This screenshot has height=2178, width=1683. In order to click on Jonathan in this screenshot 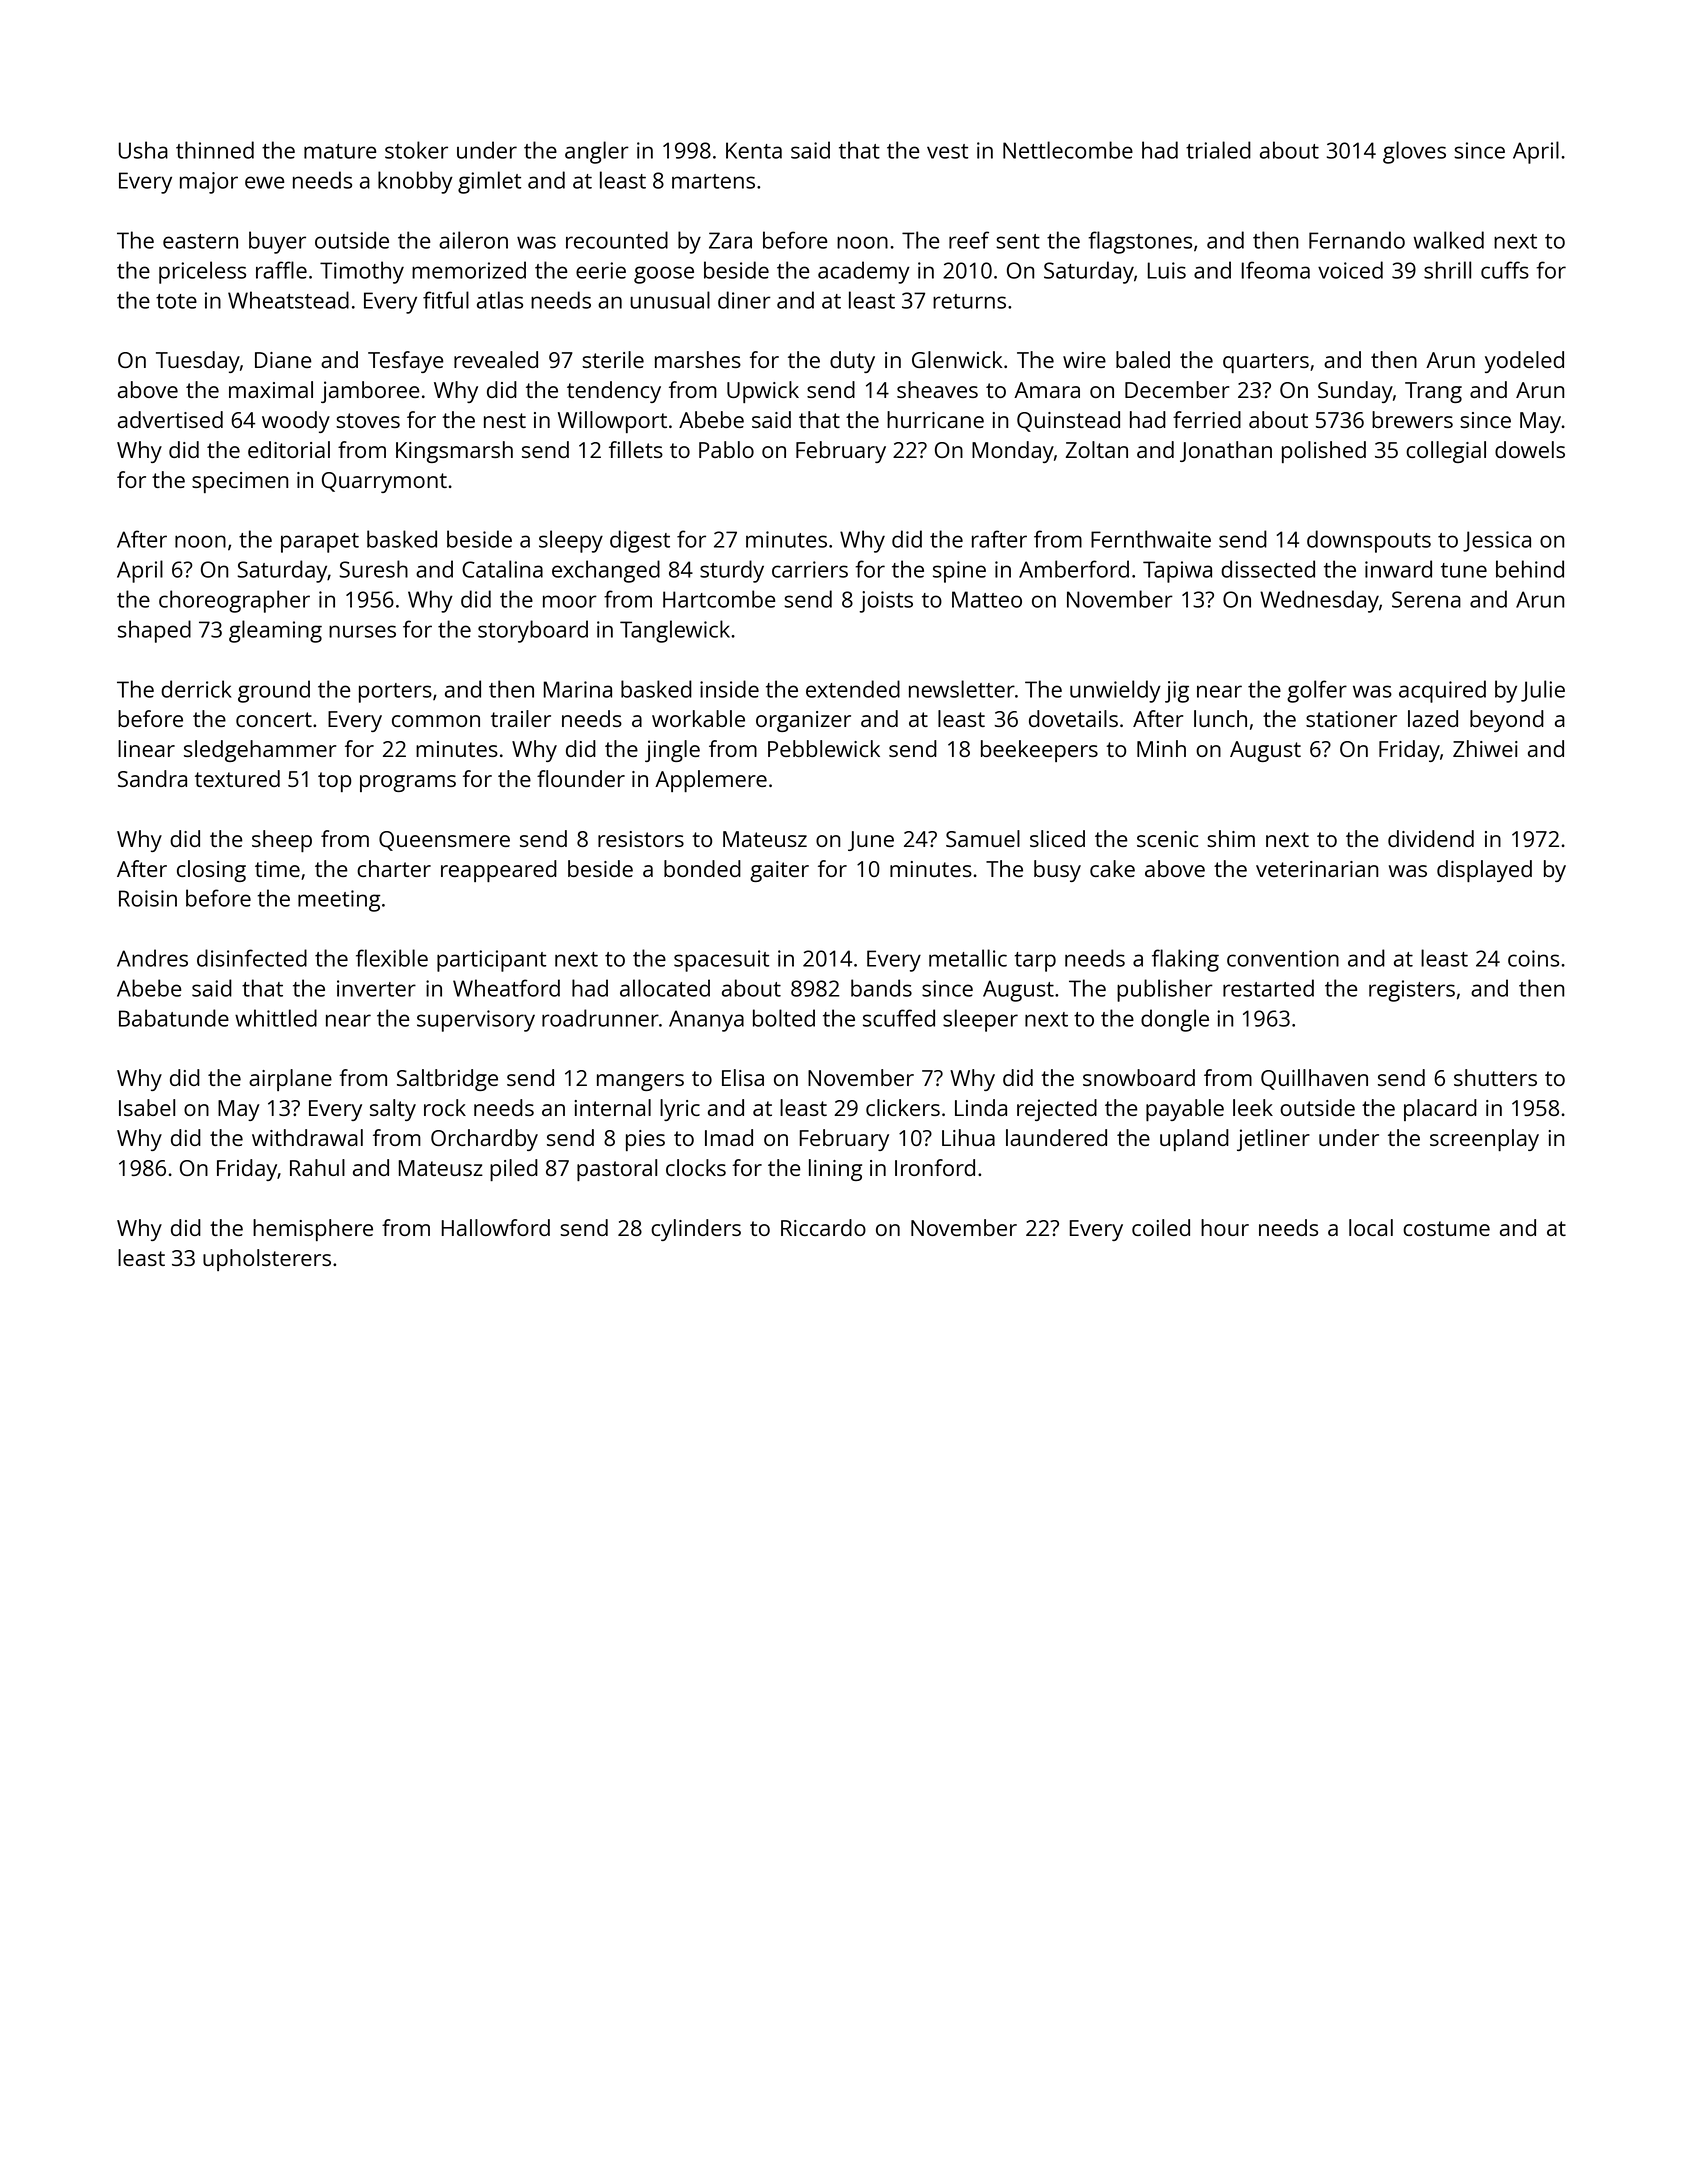, I will do `click(1226, 451)`.
